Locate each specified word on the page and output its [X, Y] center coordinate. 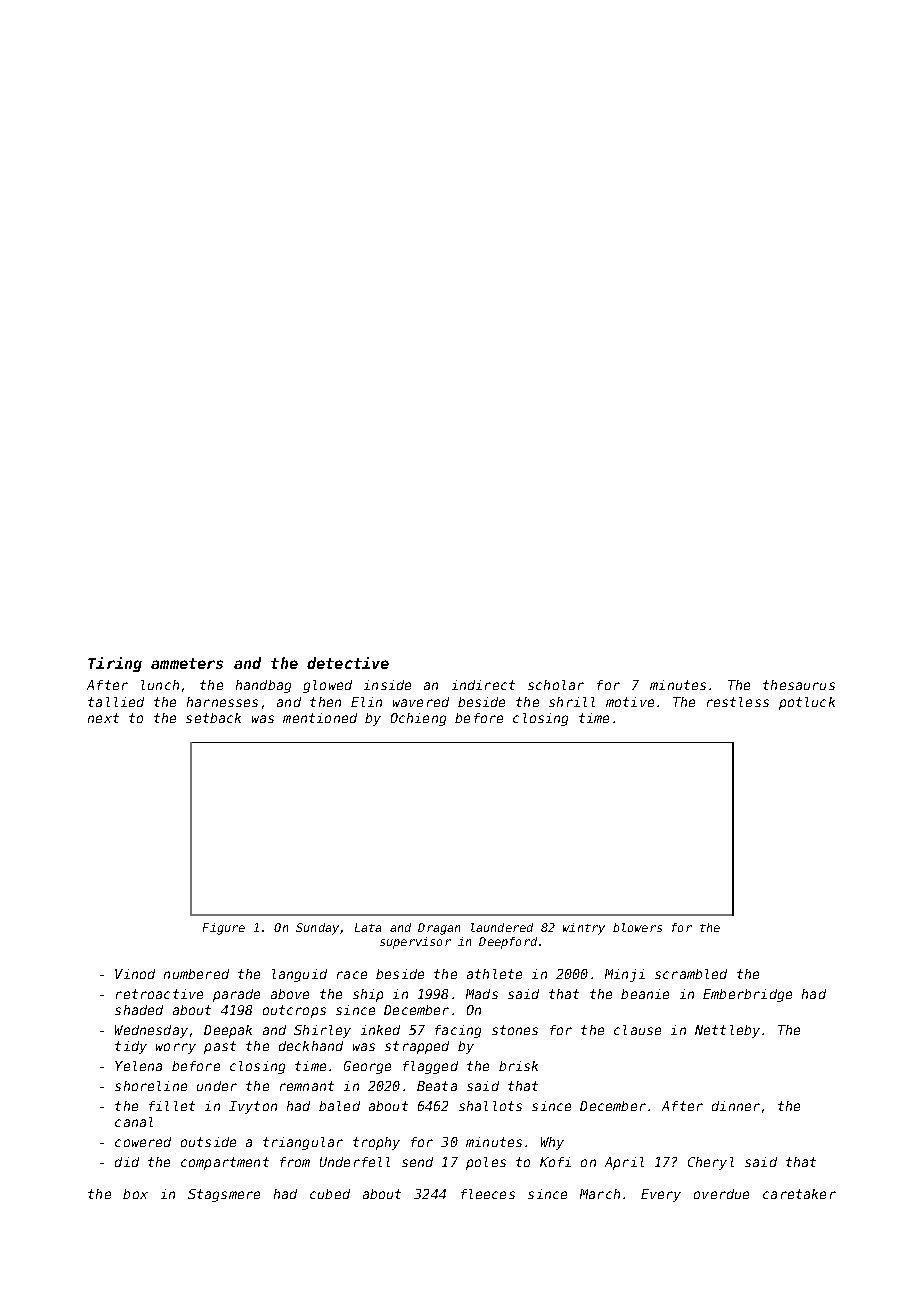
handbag [263, 686]
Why [552, 1143]
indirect [483, 685]
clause [637, 1030]
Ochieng [418, 719]
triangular [303, 1143]
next [103, 718]
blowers [637, 927]
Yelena [138, 1066]
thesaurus [799, 685]
